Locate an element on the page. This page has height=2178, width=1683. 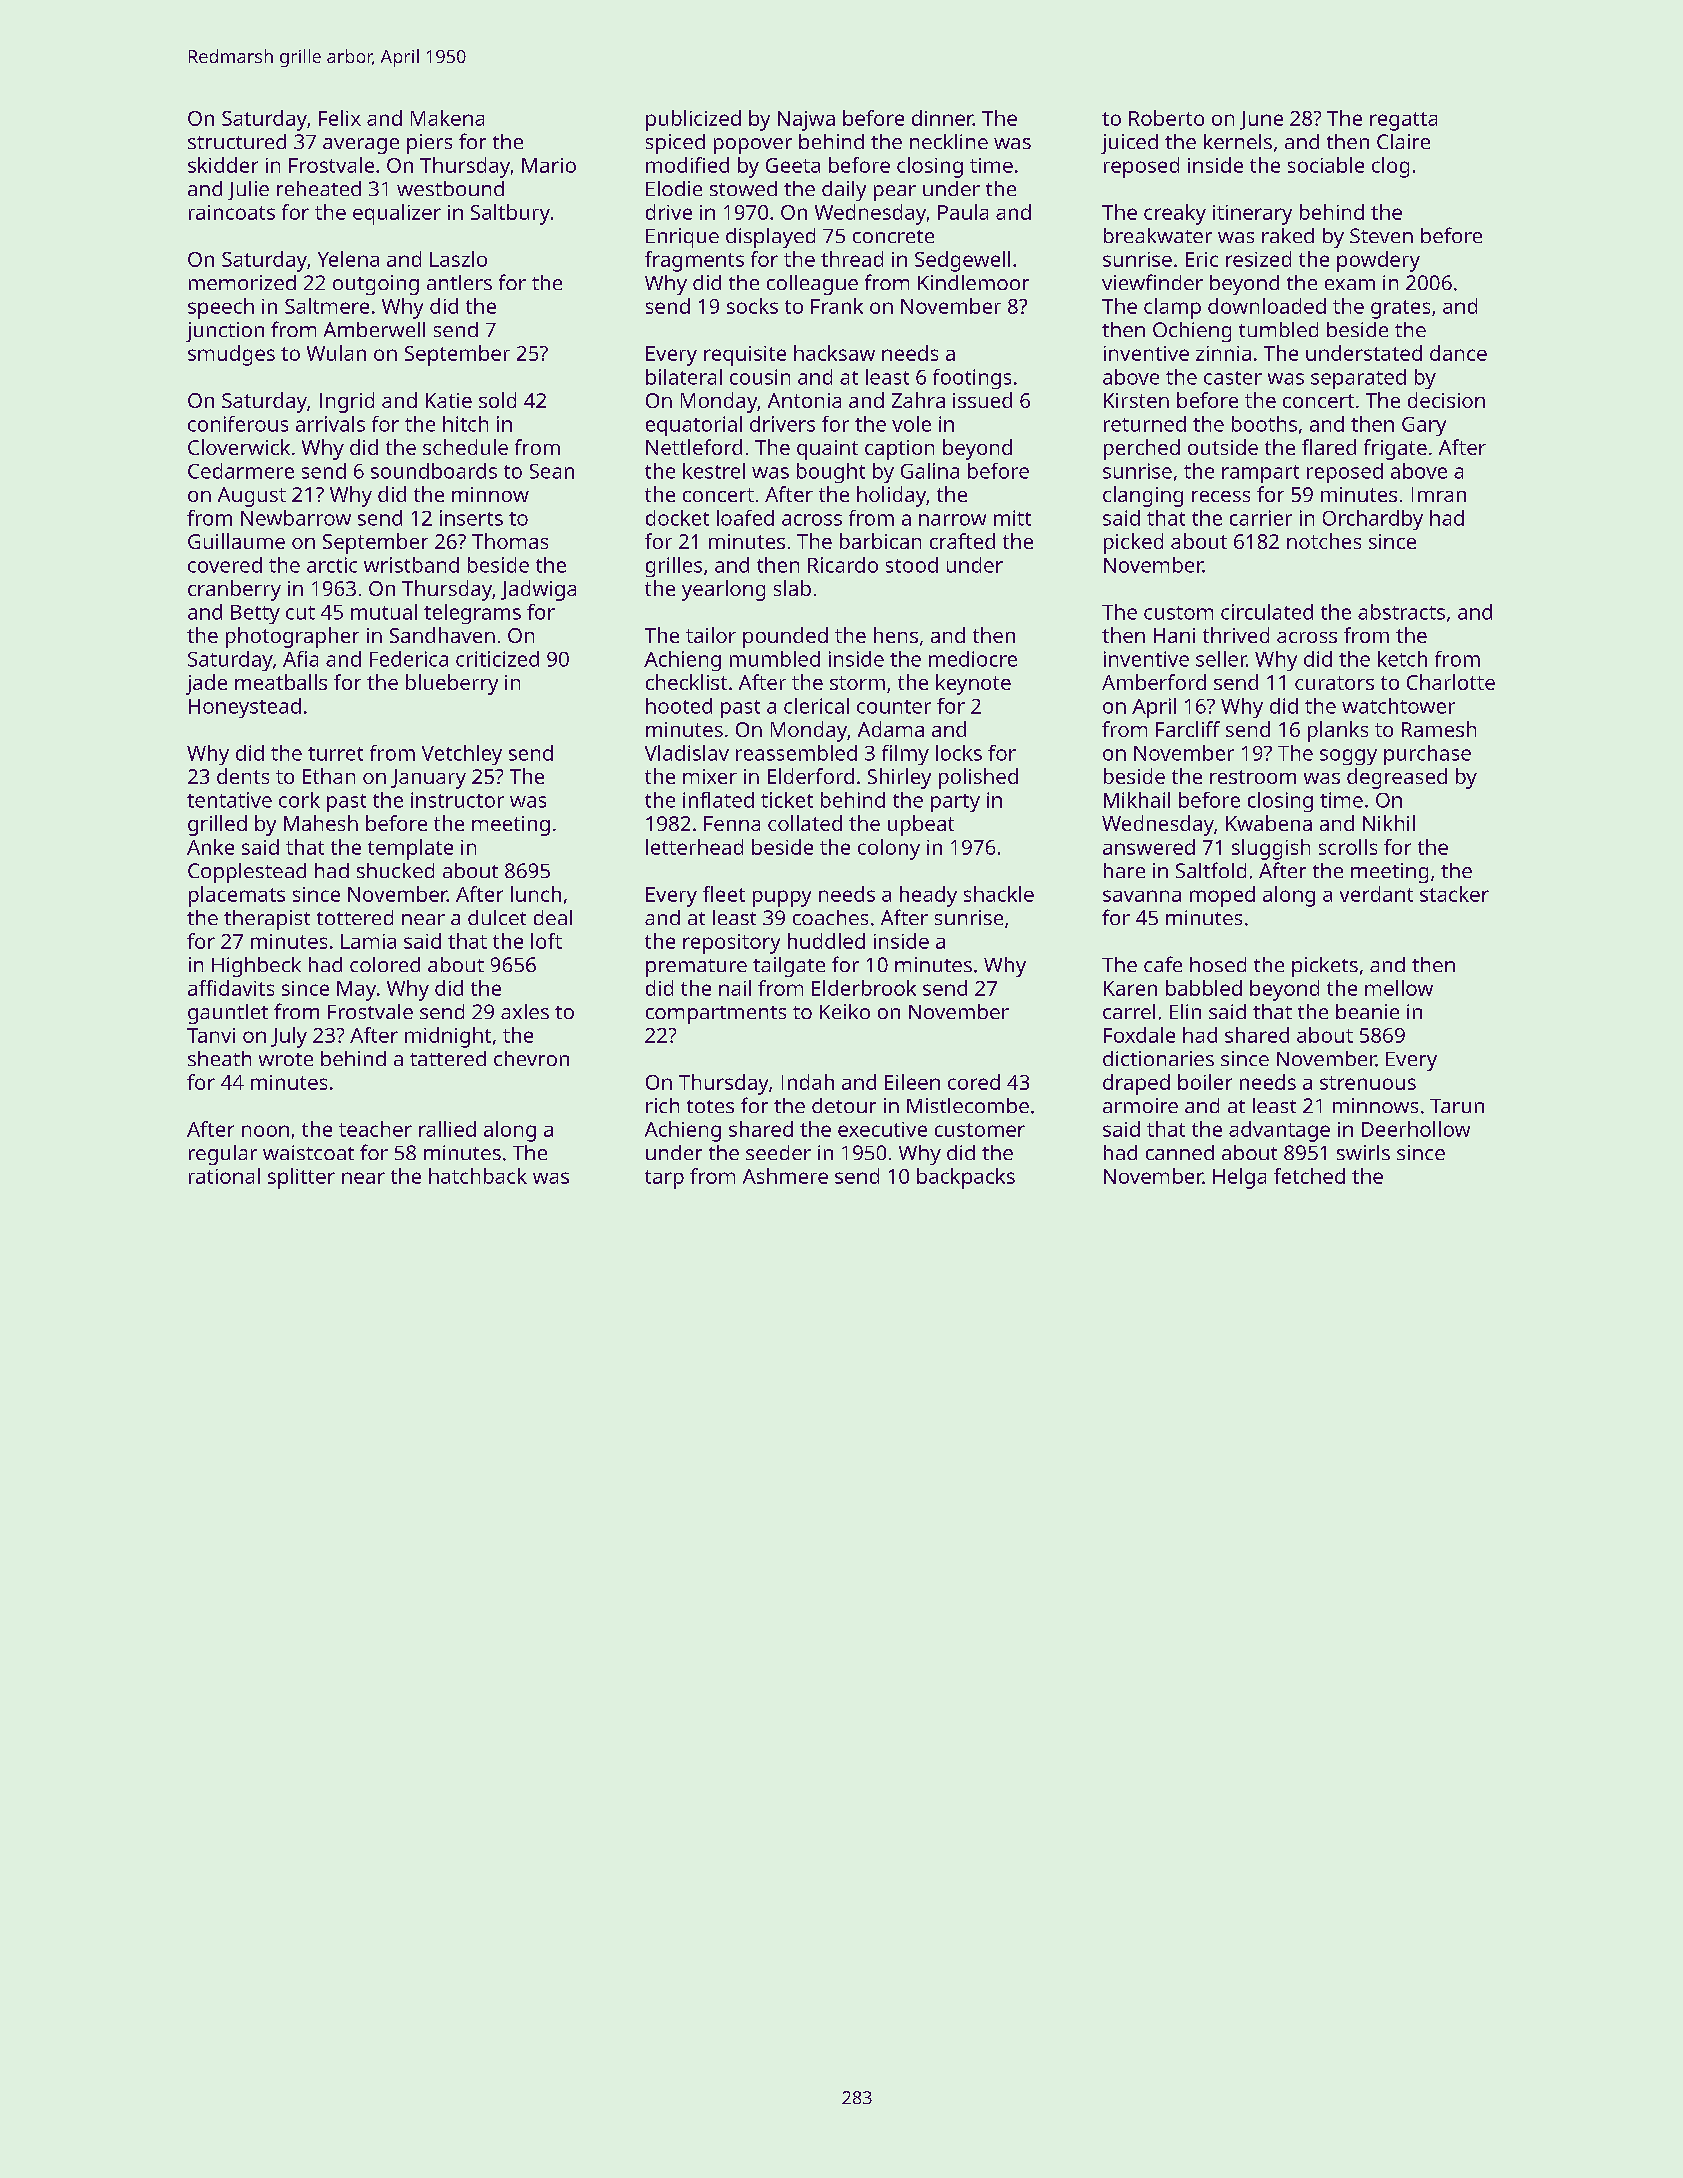
Wulan is located at coordinates (336, 353).
